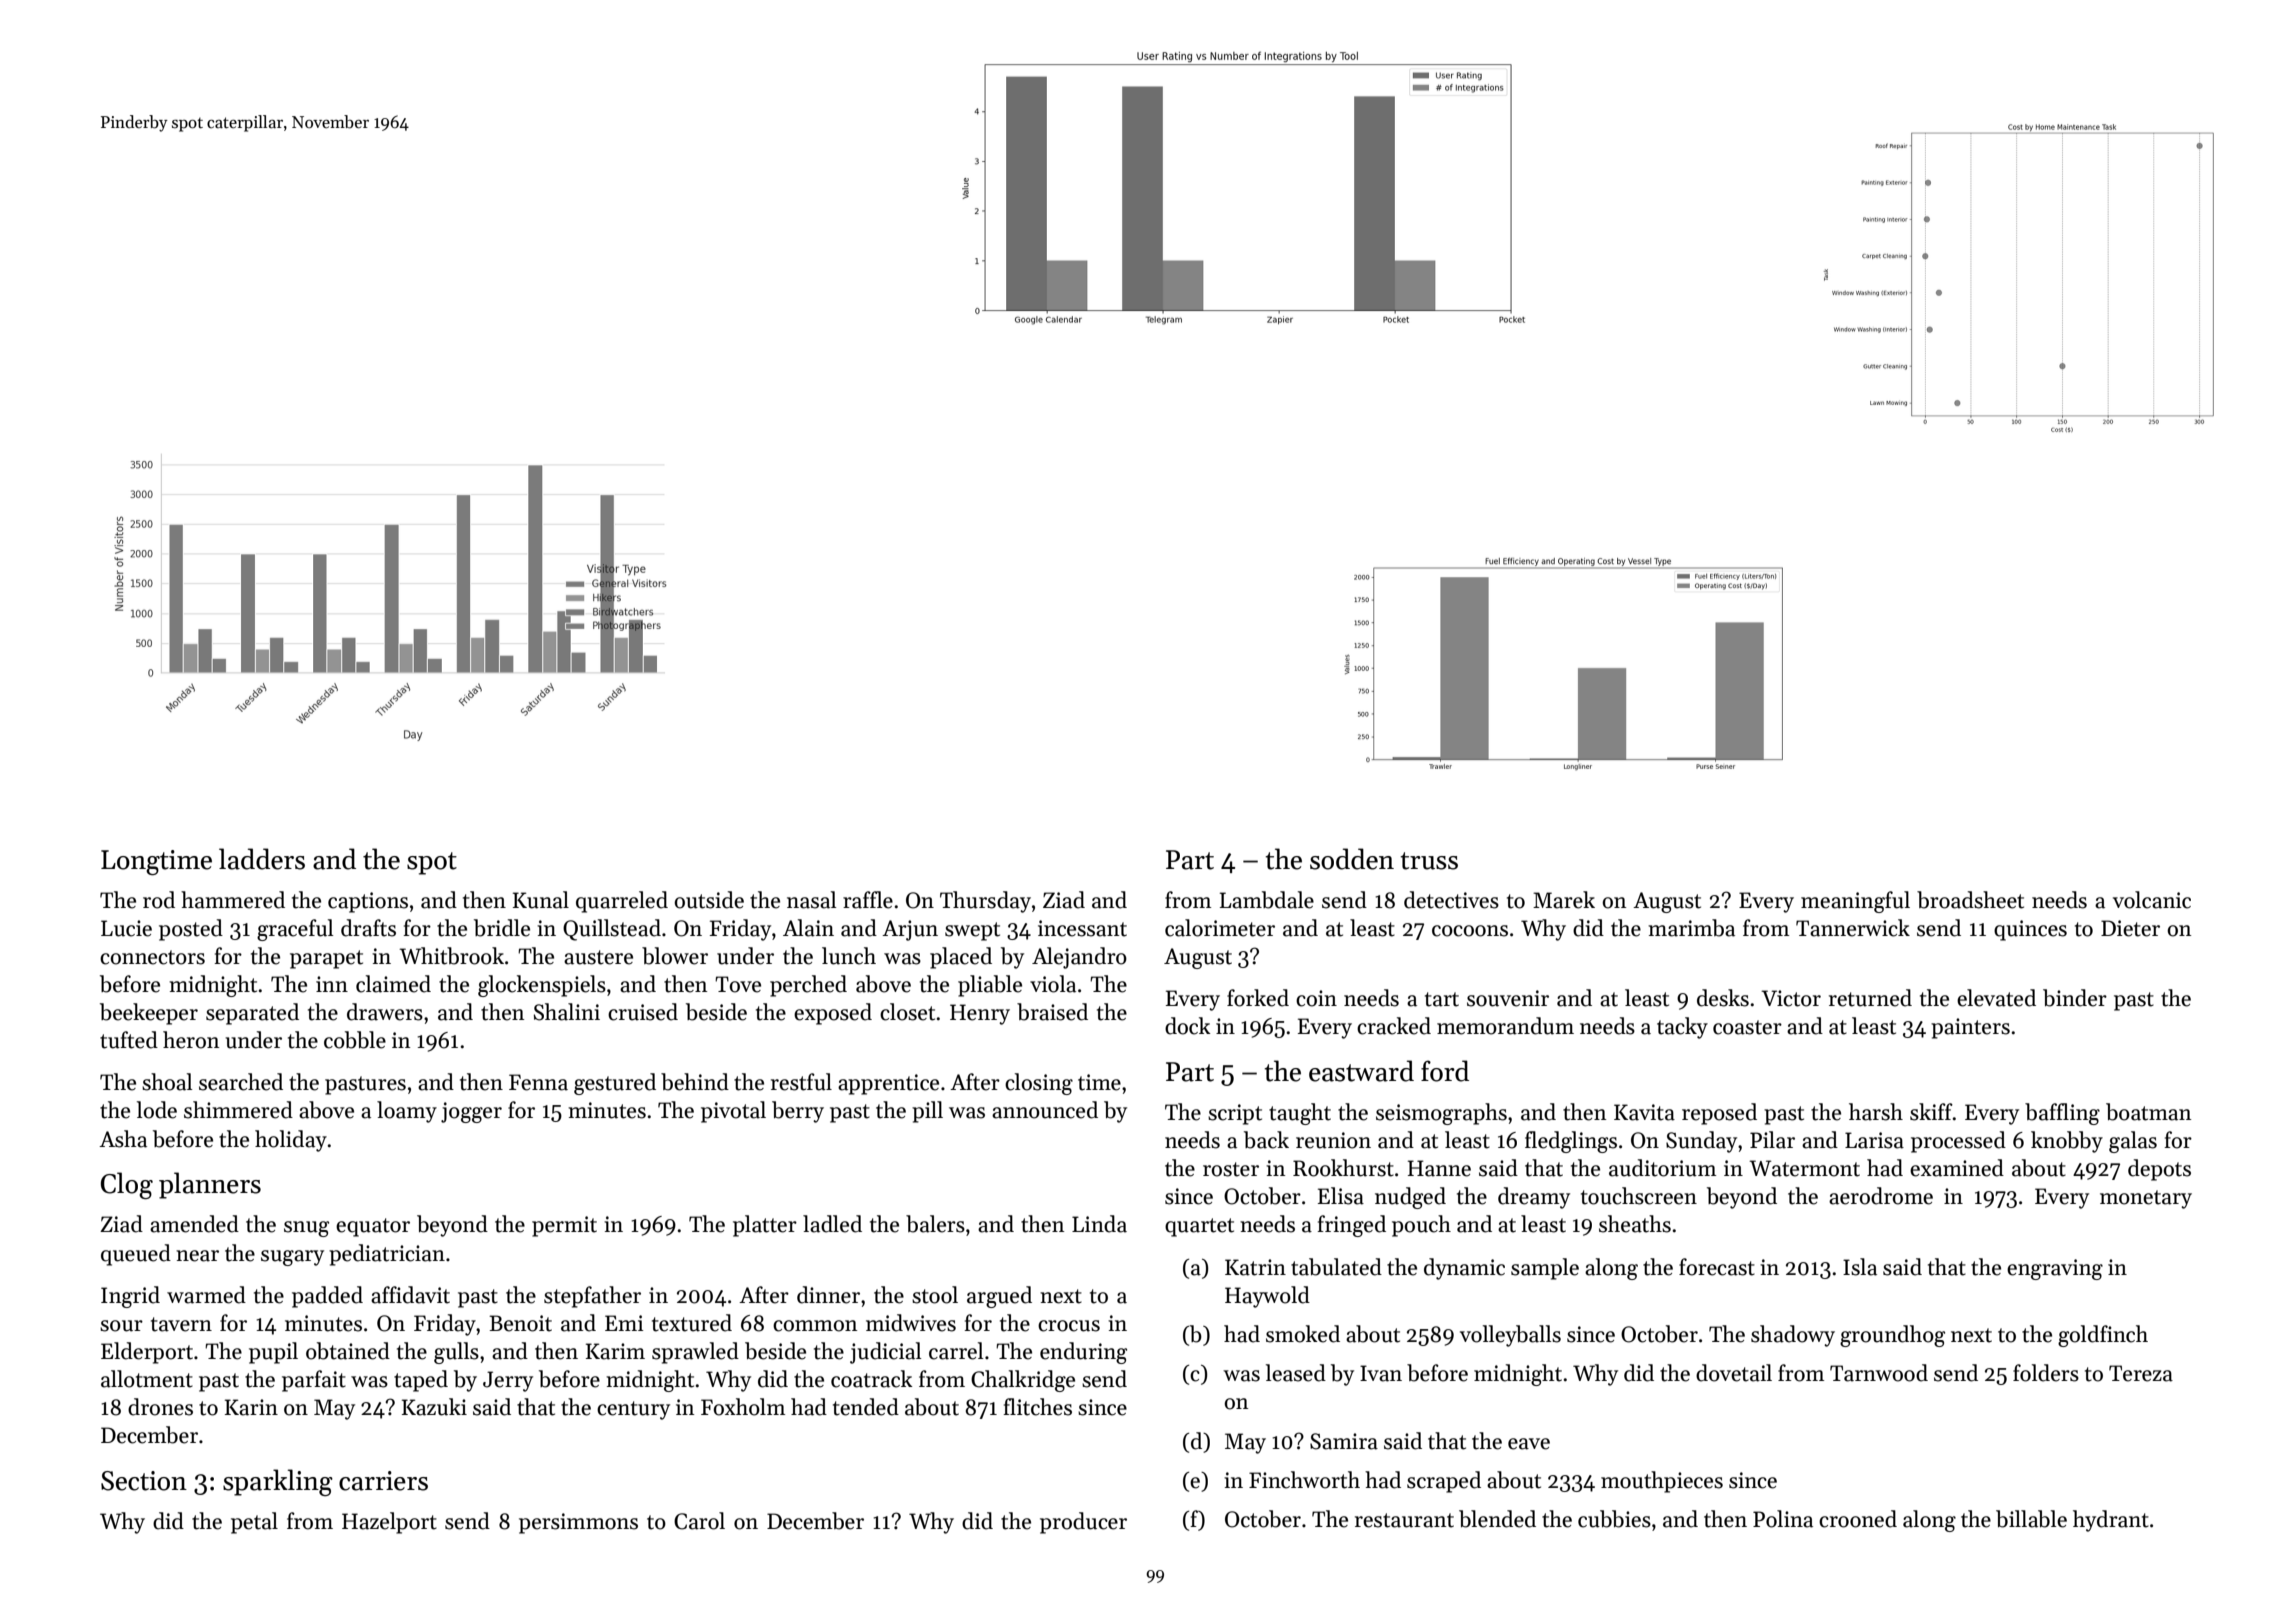 The width and height of the screenshot is (2292, 1620). What do you see at coordinates (2030, 930) in the screenshot?
I see `quinces` at bounding box center [2030, 930].
